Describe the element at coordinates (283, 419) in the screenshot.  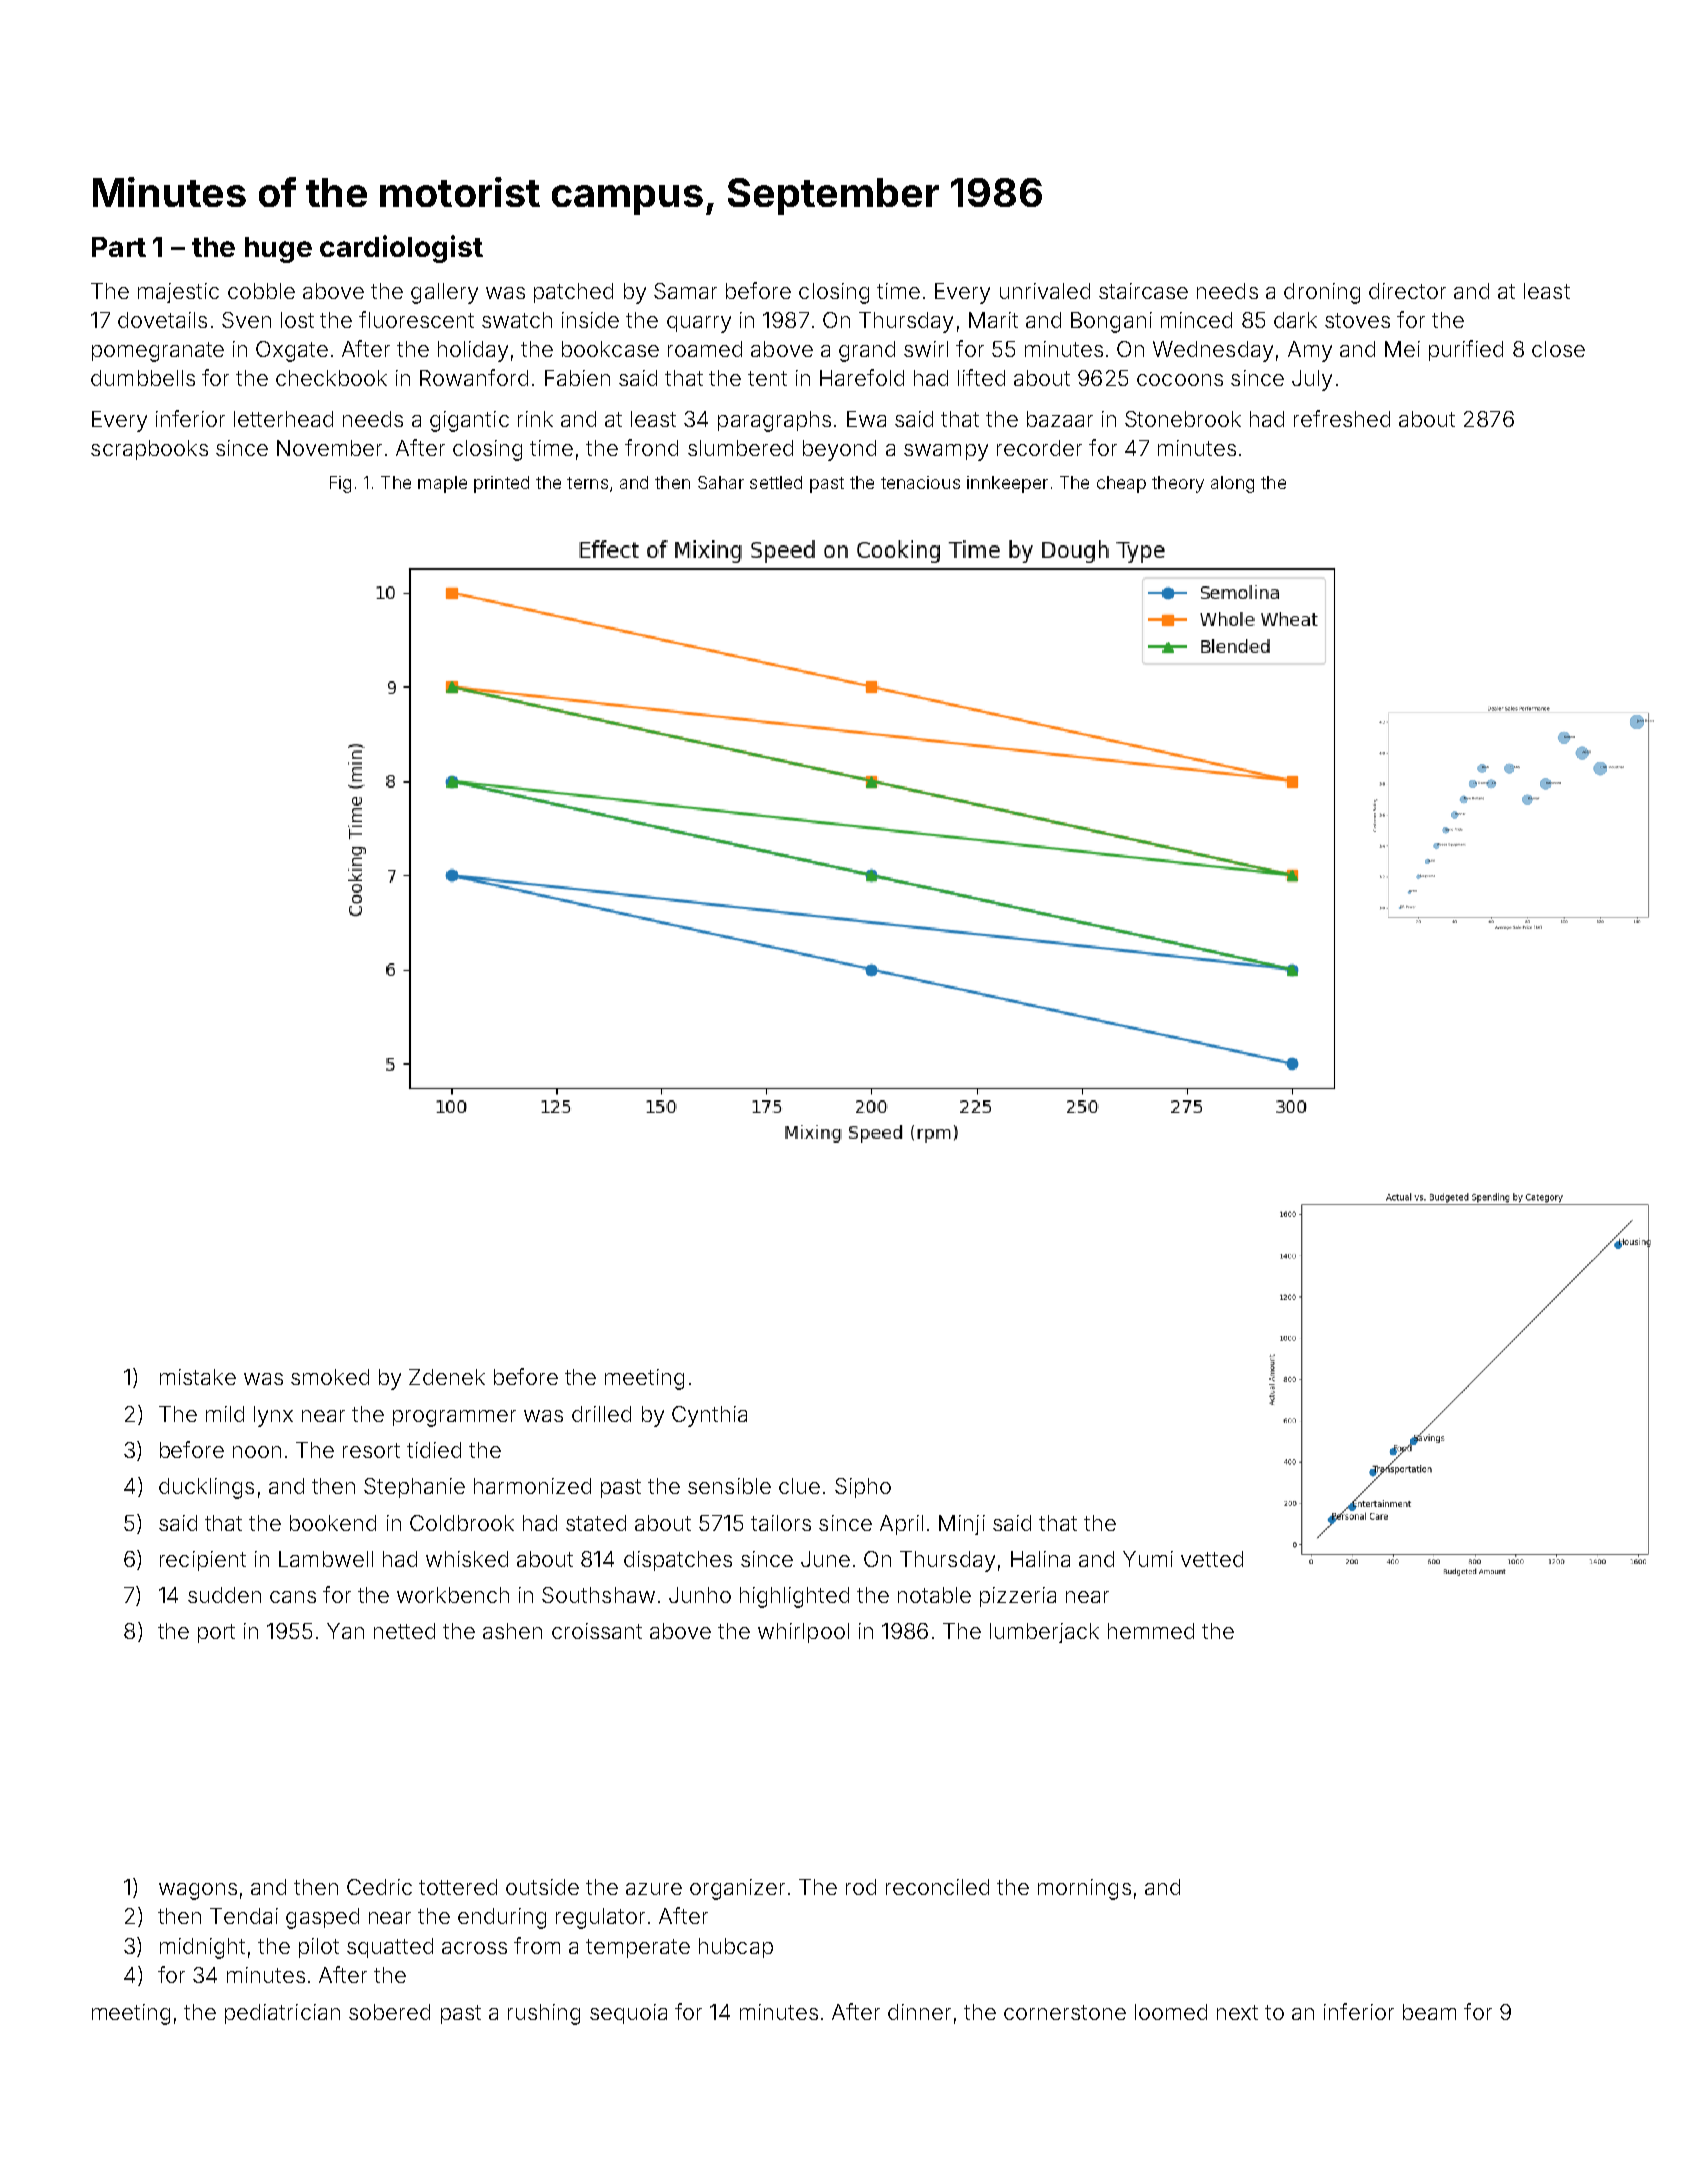
I see `letterhead` at that location.
